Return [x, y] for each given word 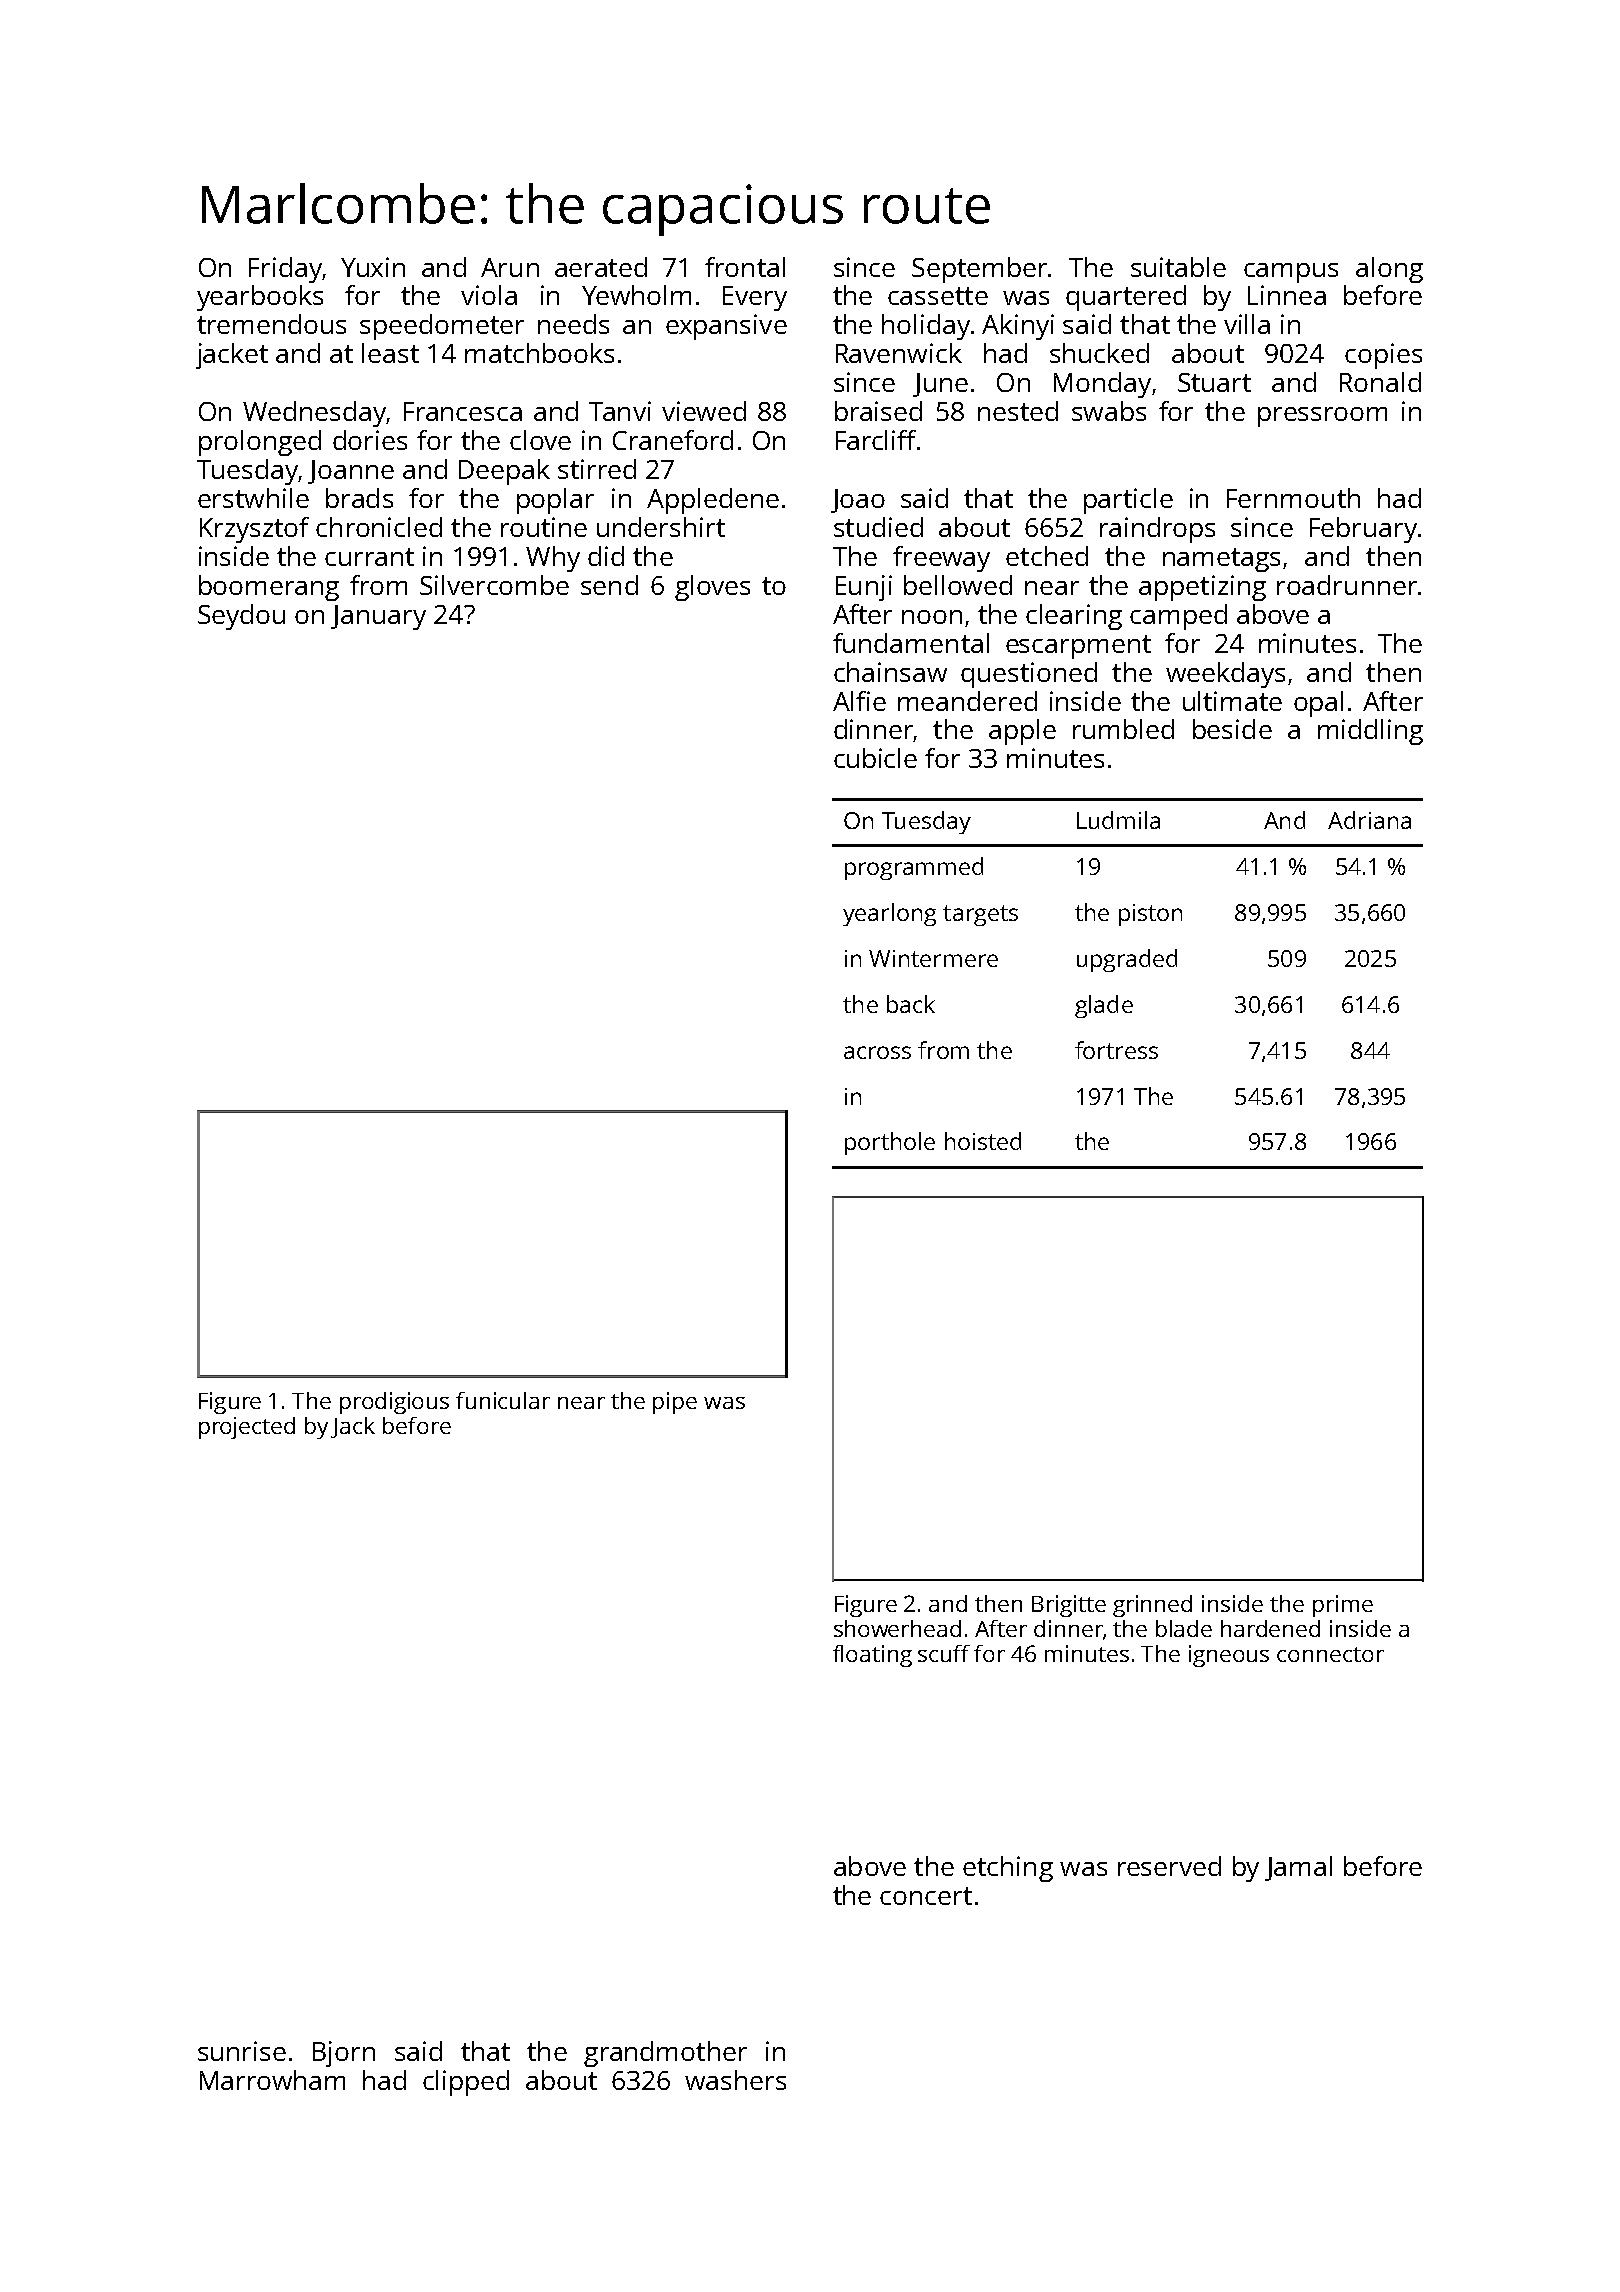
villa [1247, 324]
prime [1343, 1606]
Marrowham [272, 2080]
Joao [858, 501]
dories [370, 440]
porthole [890, 1143]
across [877, 1052]
